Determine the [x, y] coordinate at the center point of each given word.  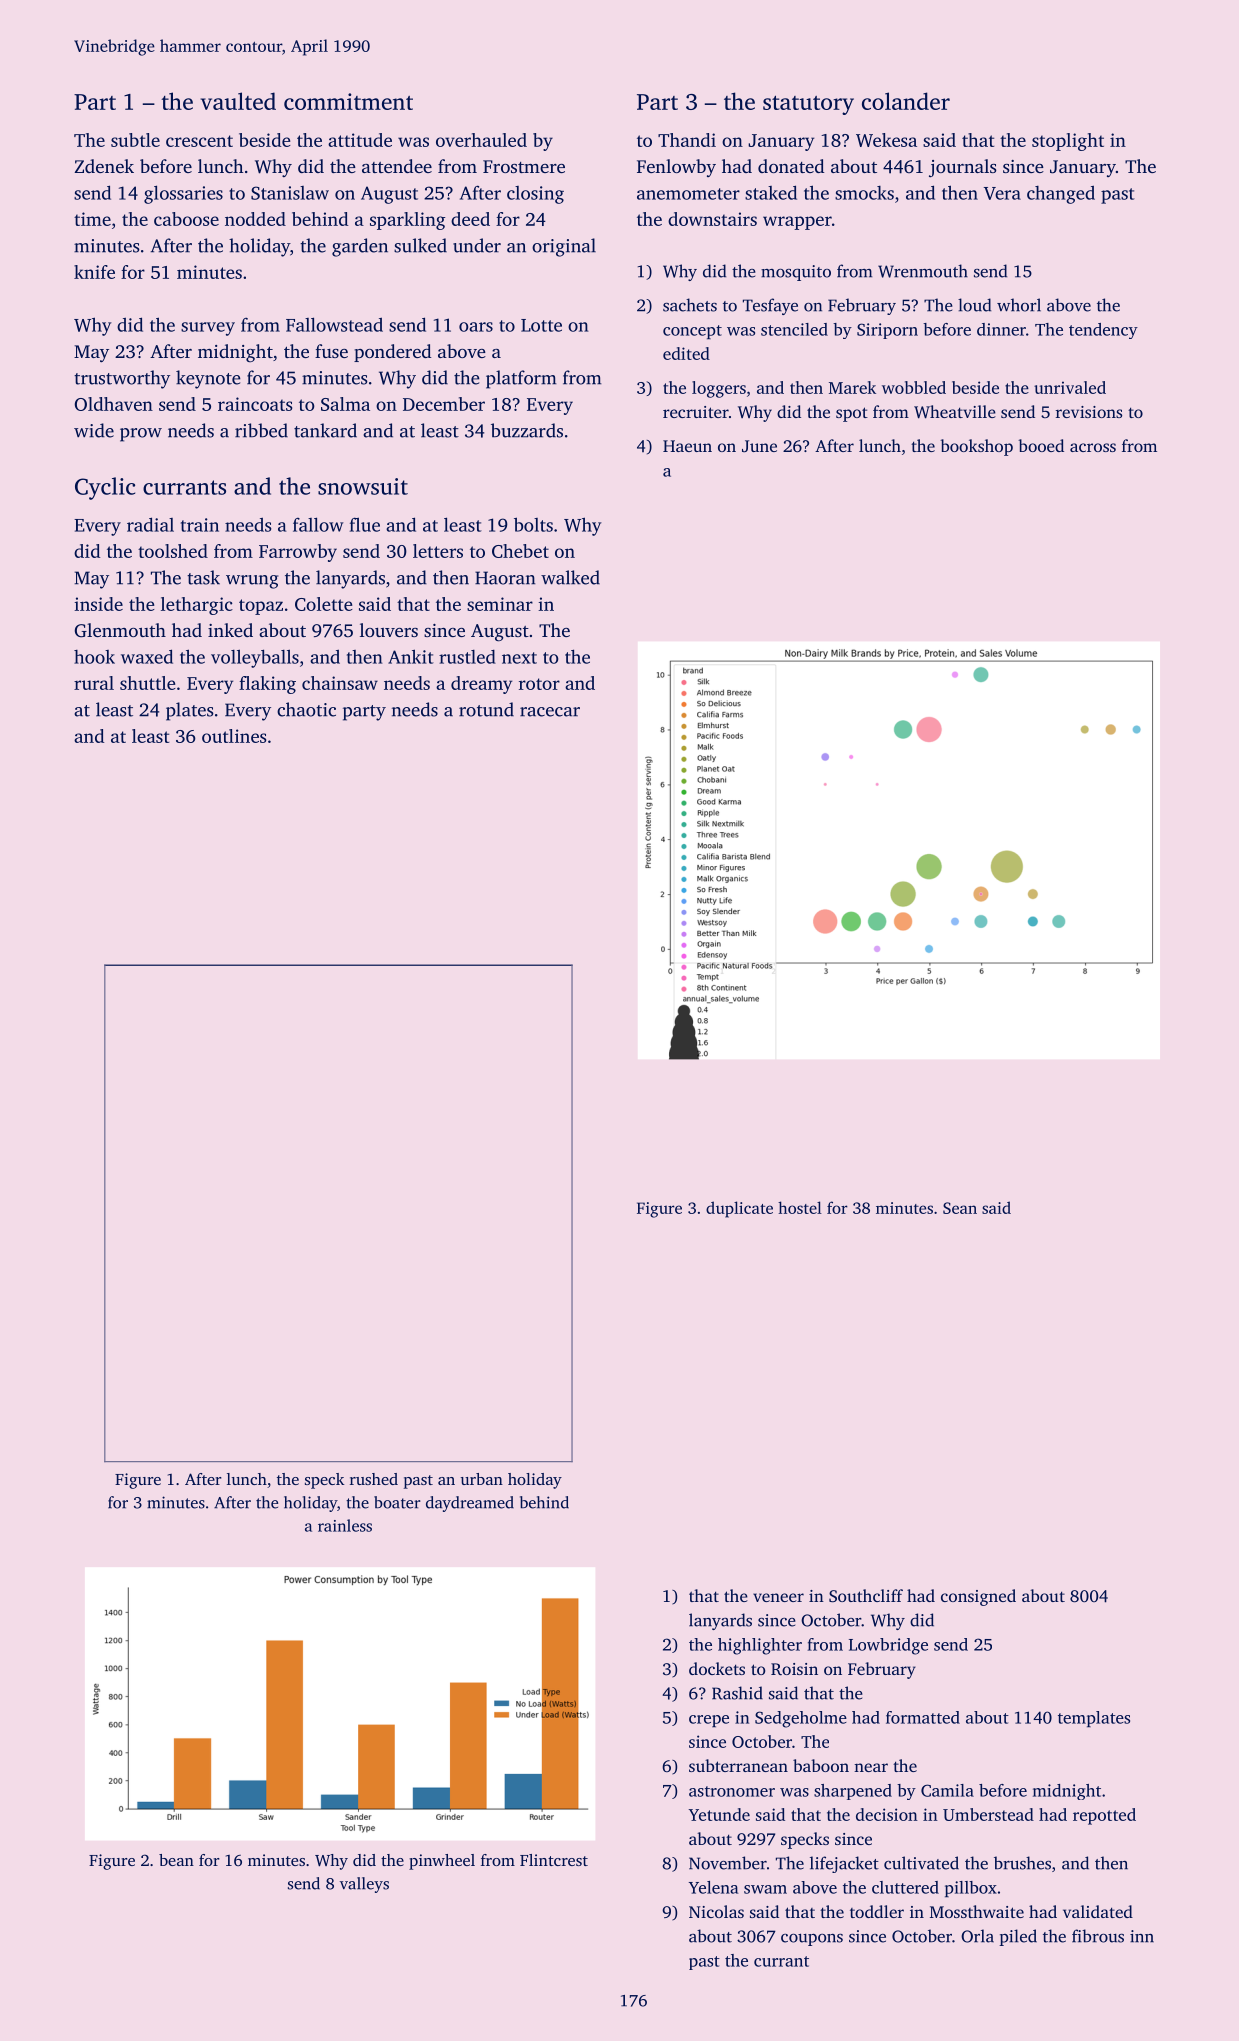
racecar [550, 712]
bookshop [976, 447]
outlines [234, 736]
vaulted [238, 101]
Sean [960, 1208]
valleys [364, 1885]
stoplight [1068, 142]
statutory [808, 105]
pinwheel [442, 1862]
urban [482, 1479]
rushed [374, 1479]
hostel [800, 1207]
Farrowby [298, 553]
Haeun [687, 446]
